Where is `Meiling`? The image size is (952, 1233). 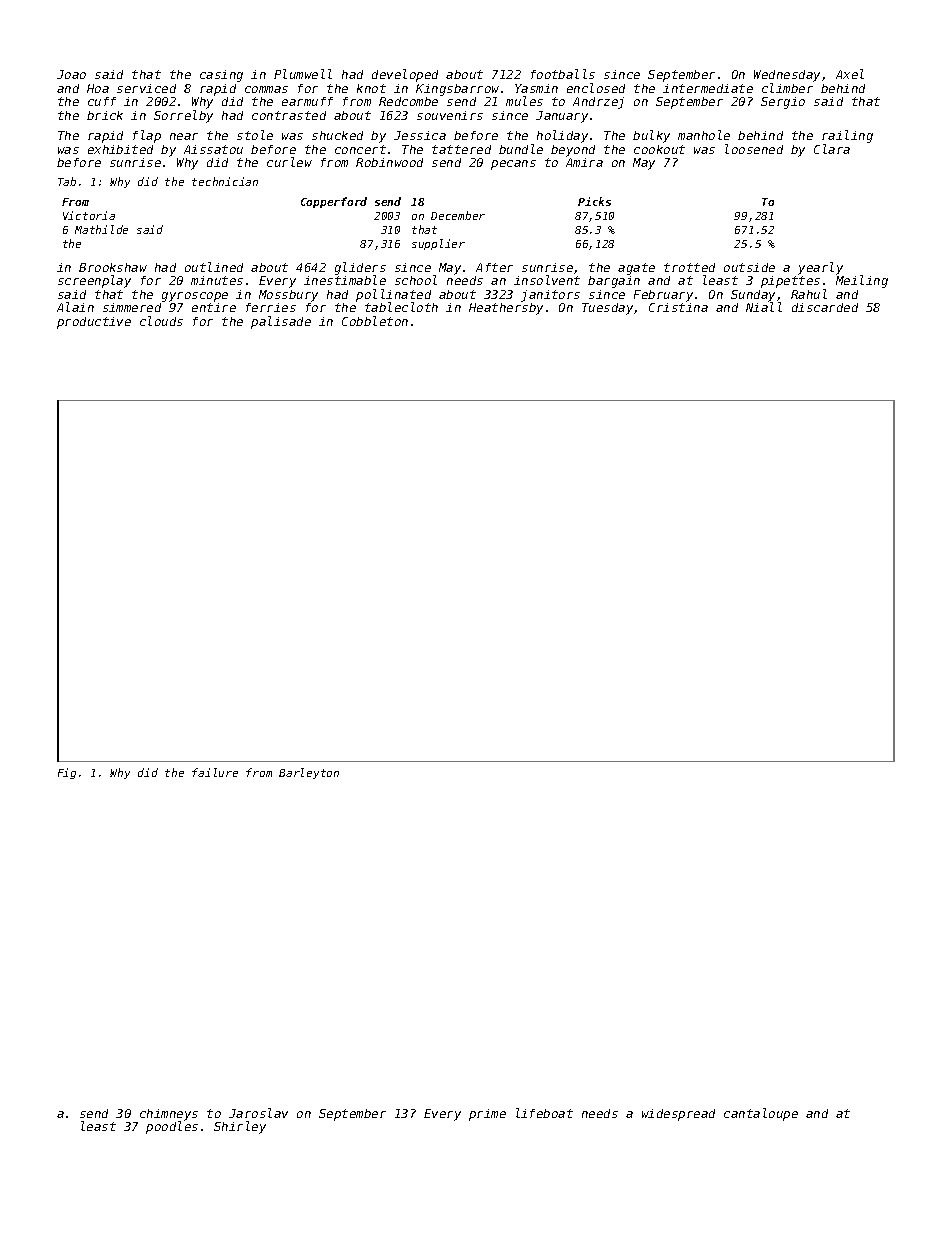 Meiling is located at coordinates (862, 281).
